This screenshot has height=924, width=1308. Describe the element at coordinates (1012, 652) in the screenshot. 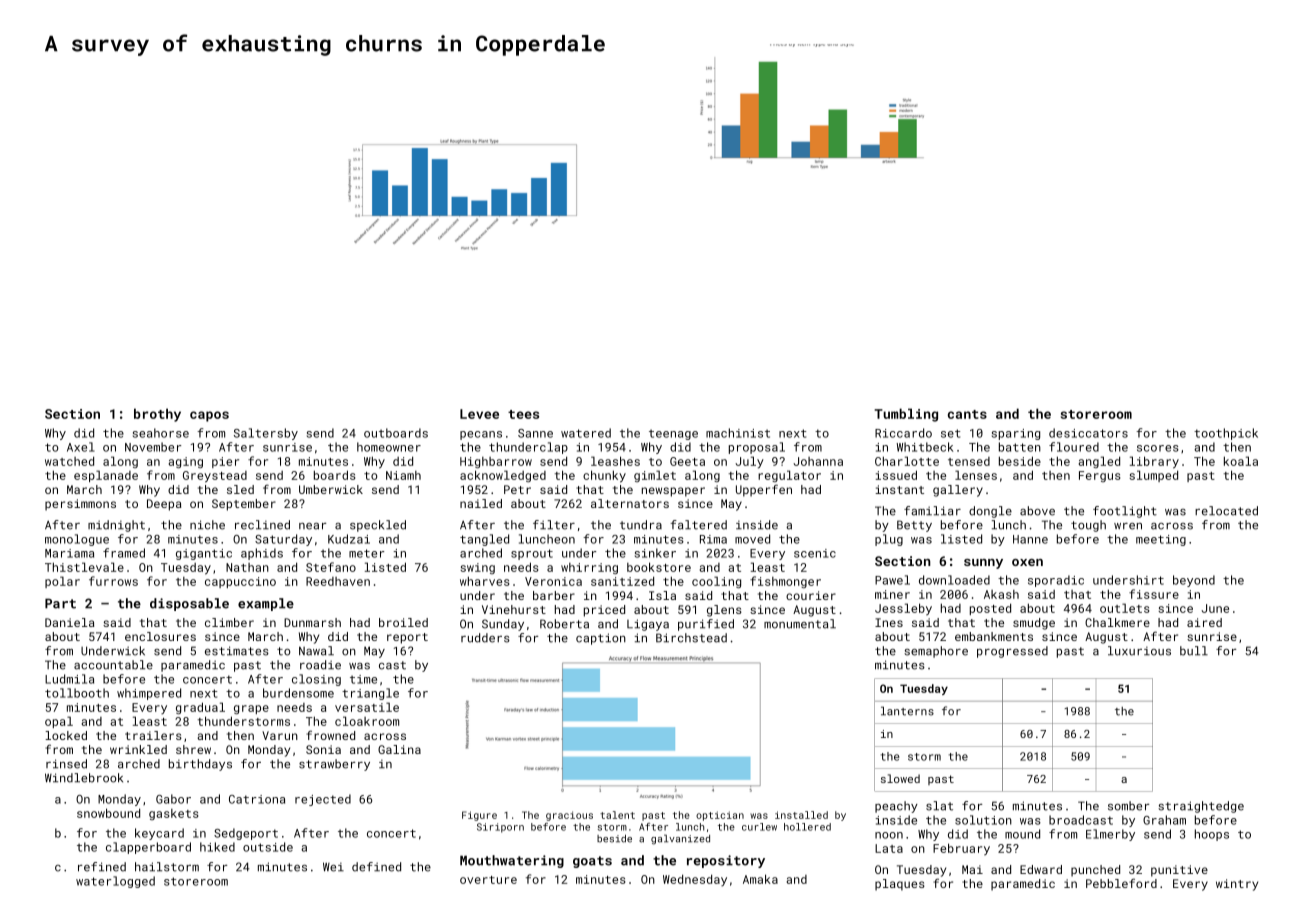

I see `progressed` at that location.
